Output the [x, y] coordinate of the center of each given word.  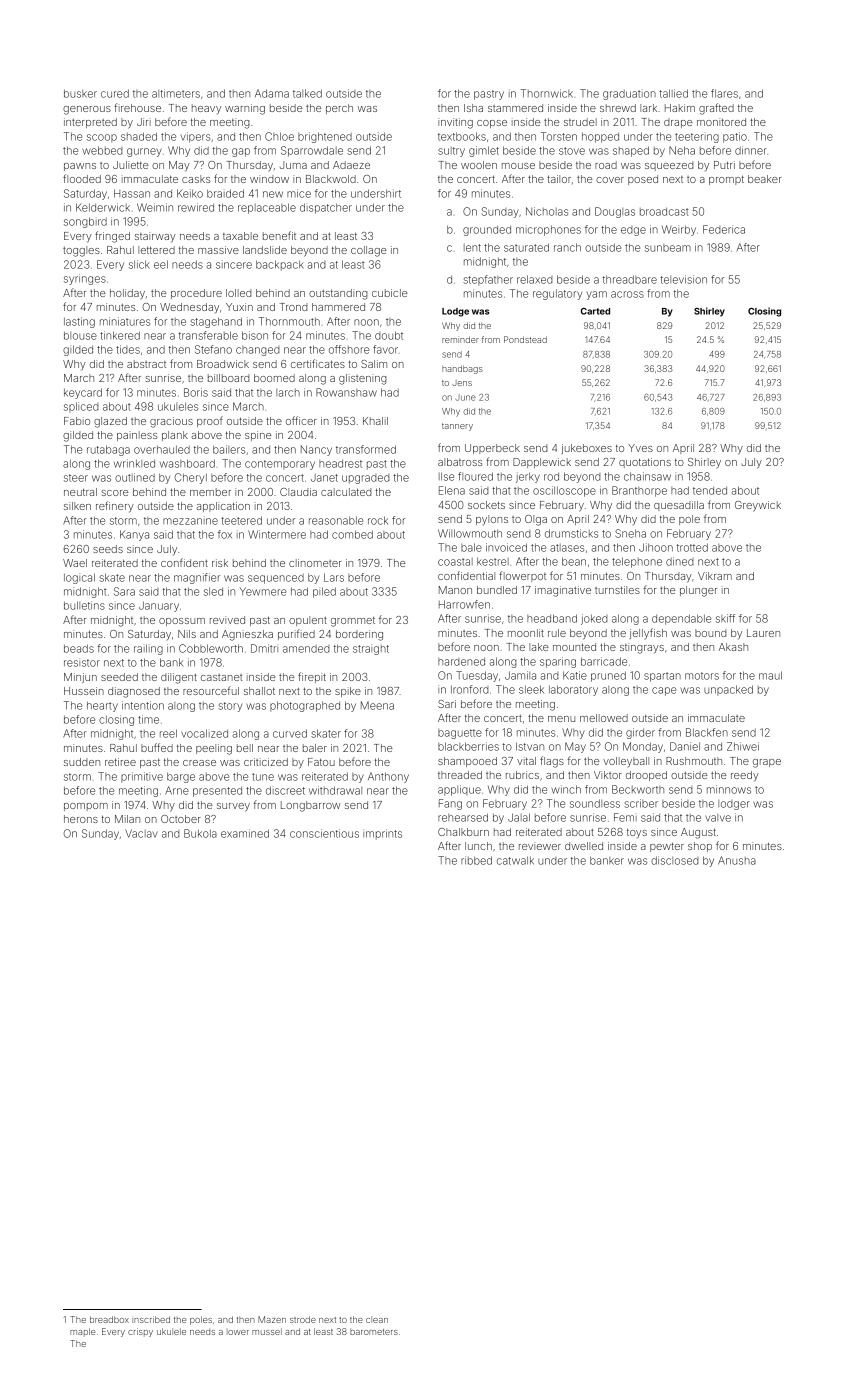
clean [377, 1320]
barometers [374, 1332]
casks [196, 179]
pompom [86, 807]
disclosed [674, 860]
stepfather [488, 280]
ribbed [476, 860]
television [683, 279]
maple [82, 1332]
